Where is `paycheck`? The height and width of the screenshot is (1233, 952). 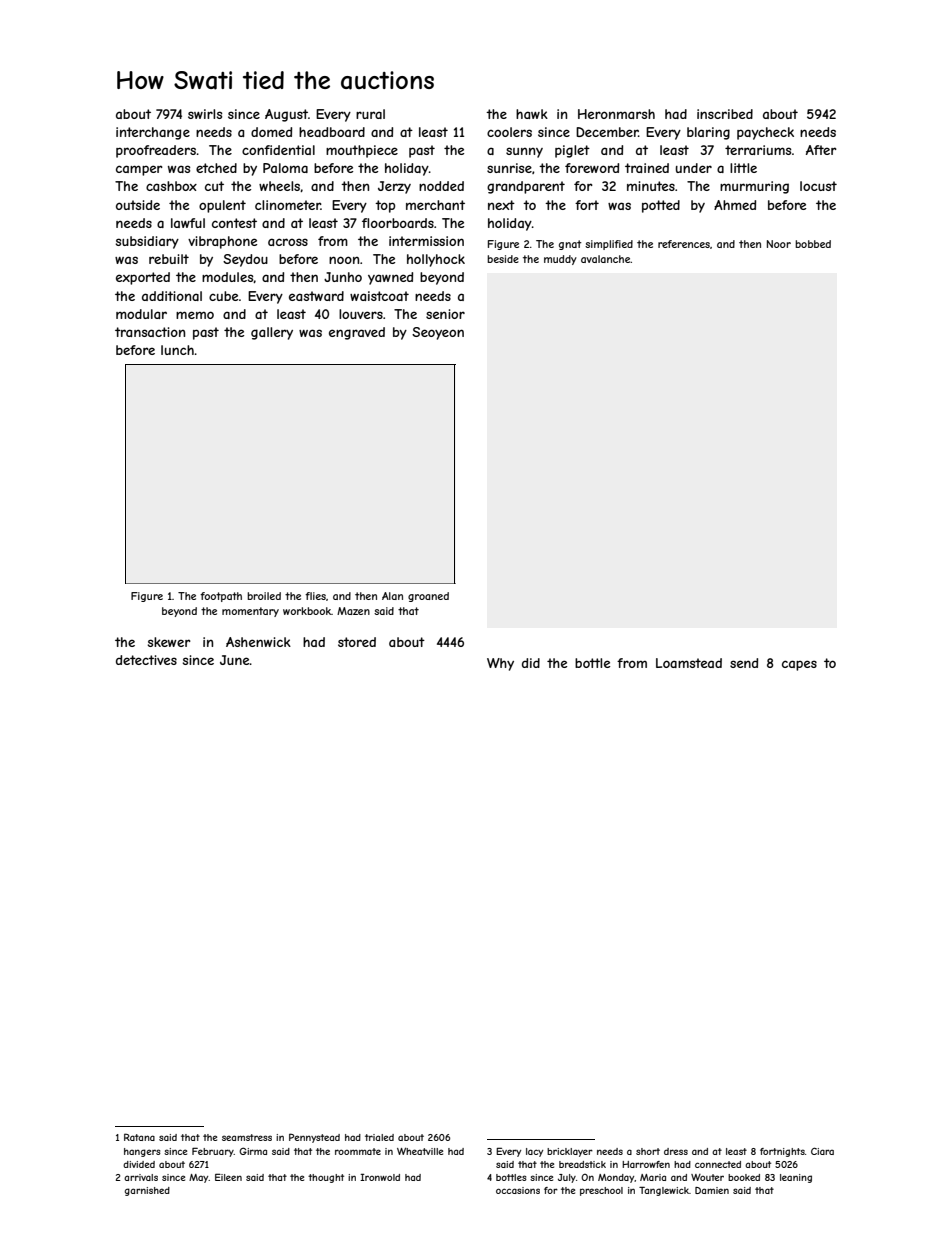 paycheck is located at coordinates (765, 133).
